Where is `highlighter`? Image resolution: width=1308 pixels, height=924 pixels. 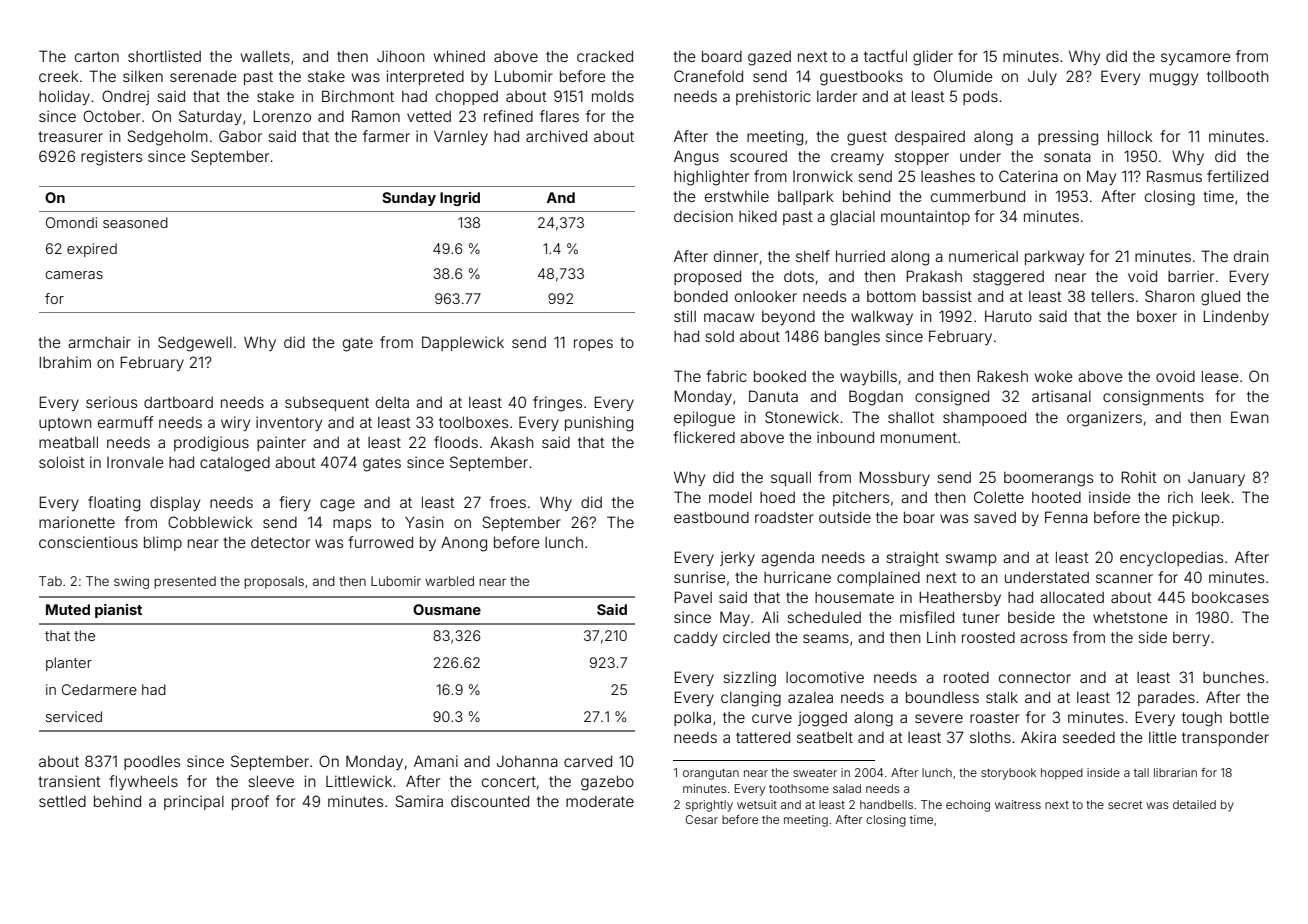
highlighter is located at coordinates (711, 178).
